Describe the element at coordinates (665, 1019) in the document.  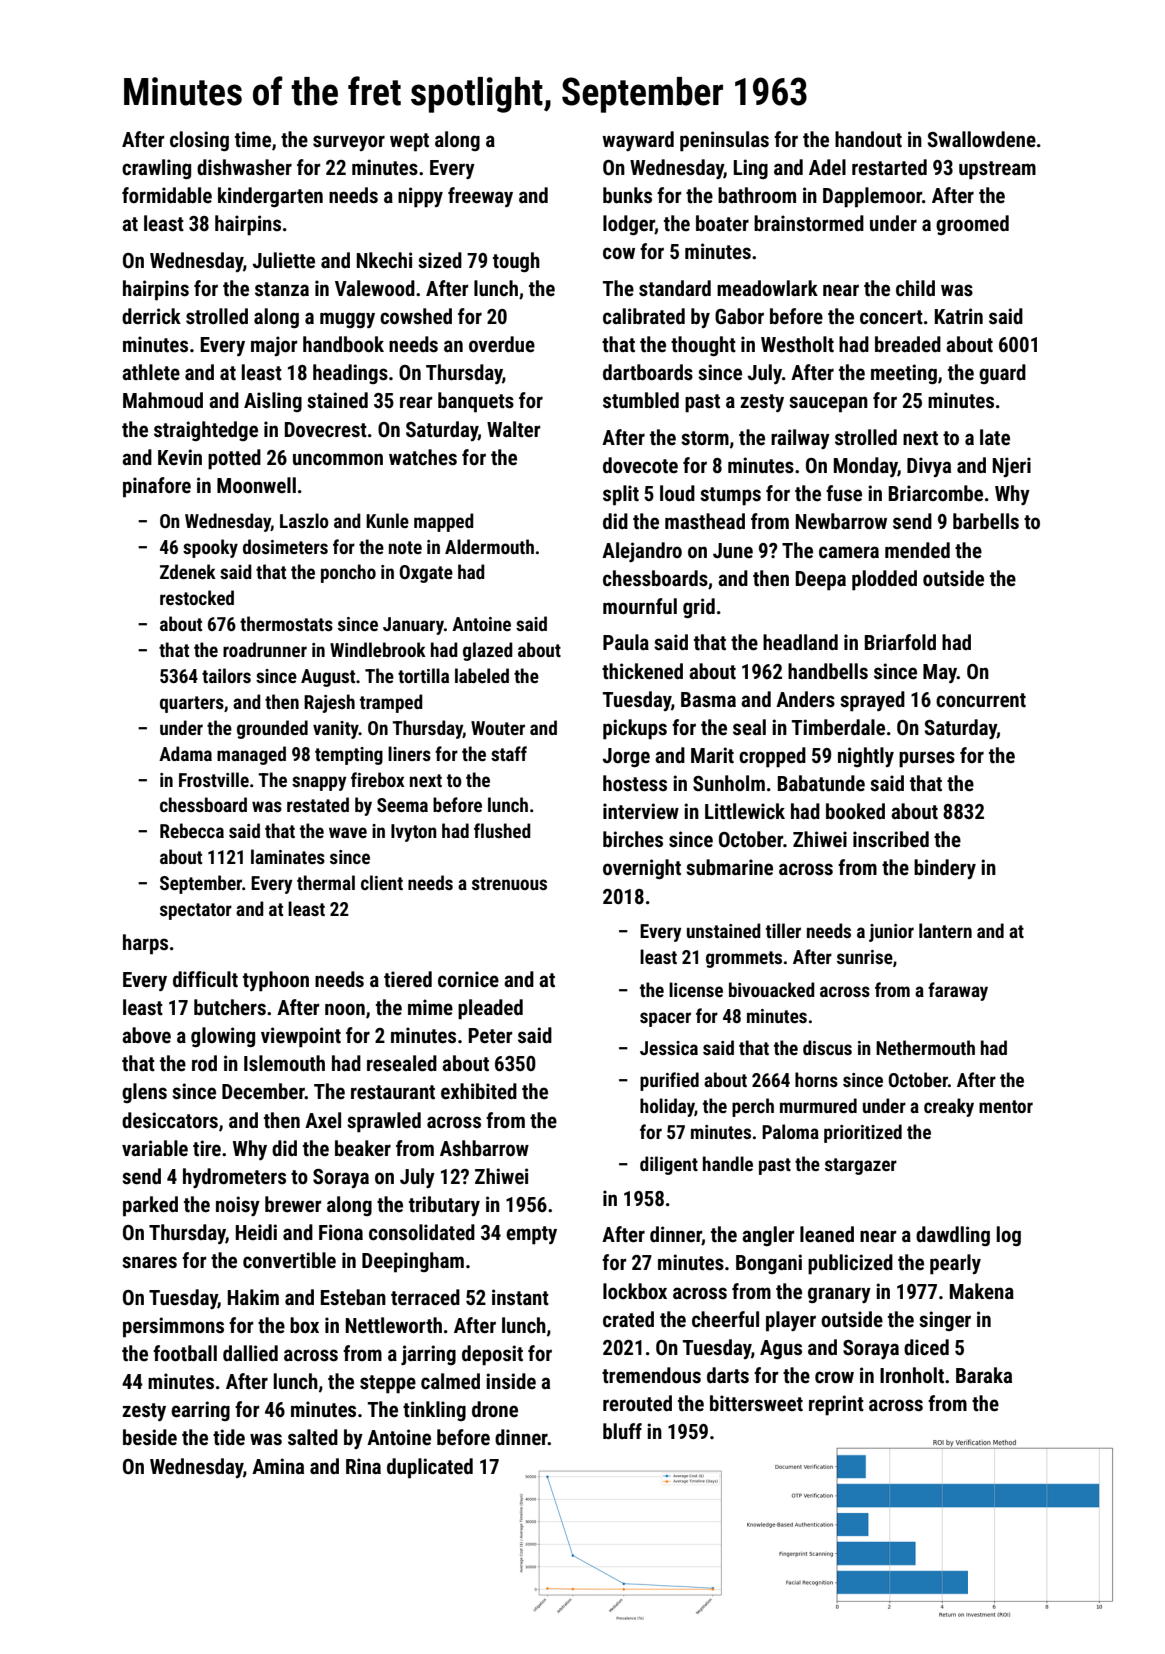
I see `spacer` at that location.
